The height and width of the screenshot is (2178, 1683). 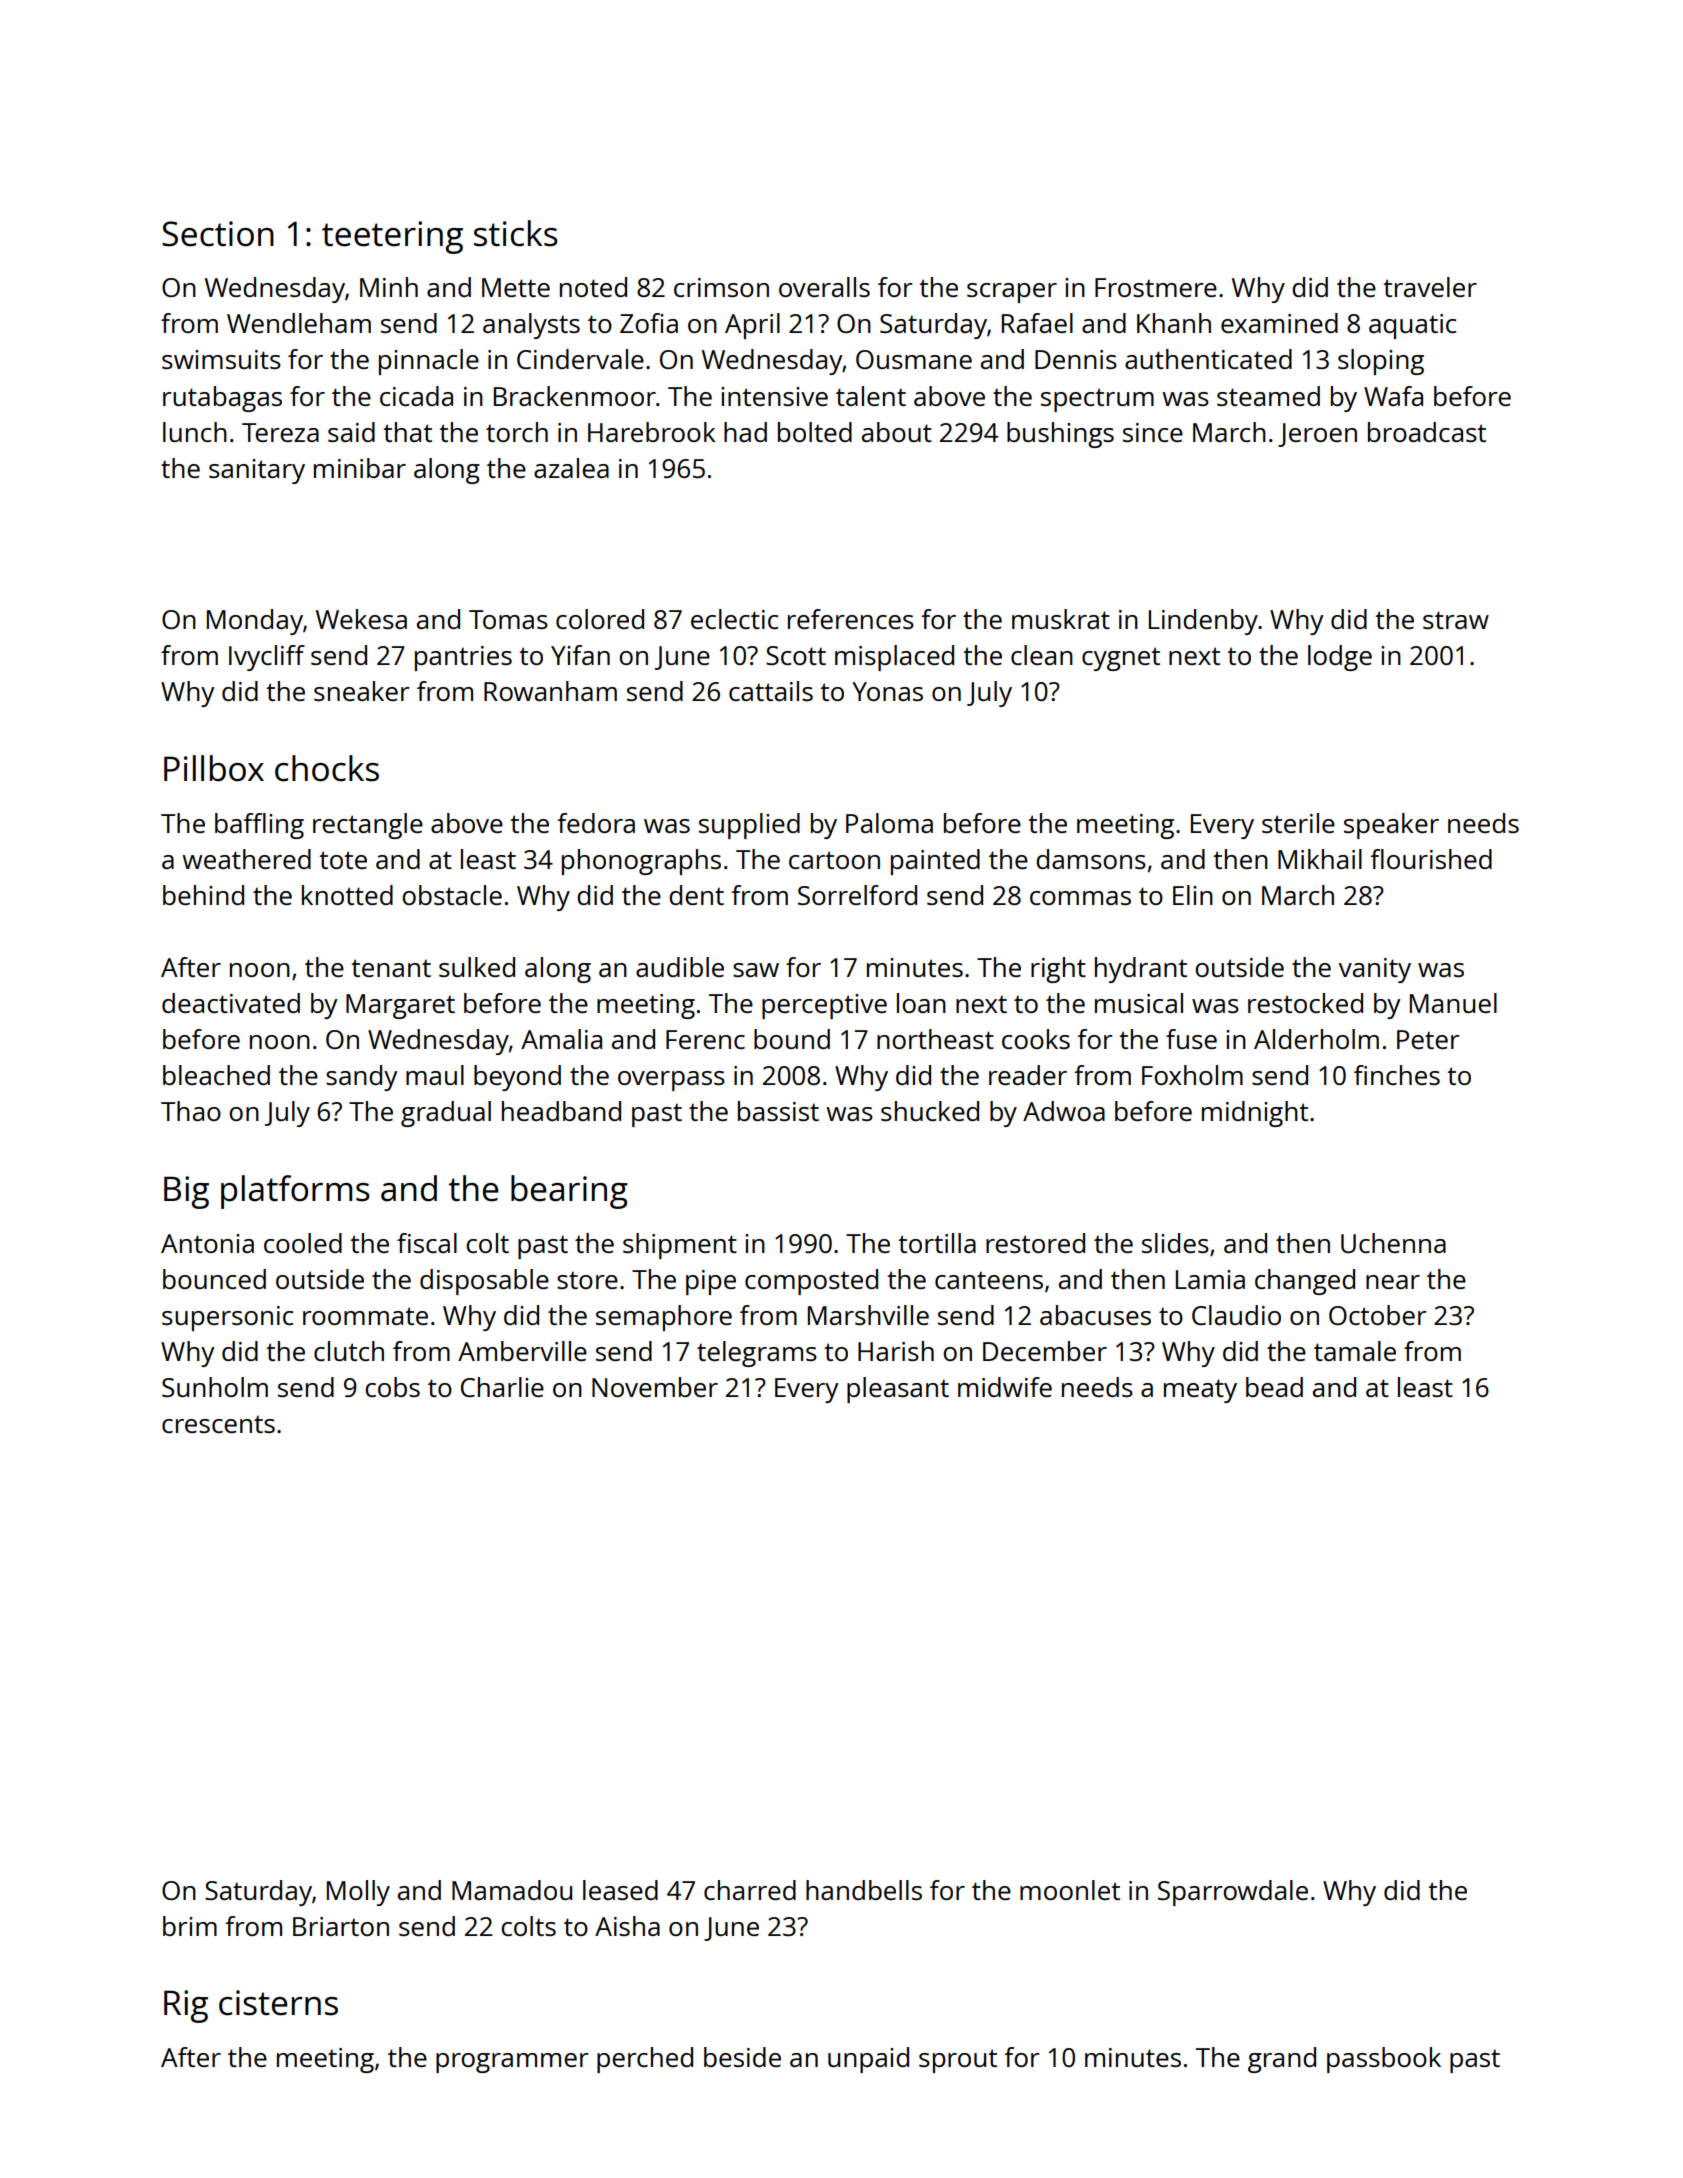 What do you see at coordinates (1430, 287) in the screenshot?
I see `traveler` at bounding box center [1430, 287].
